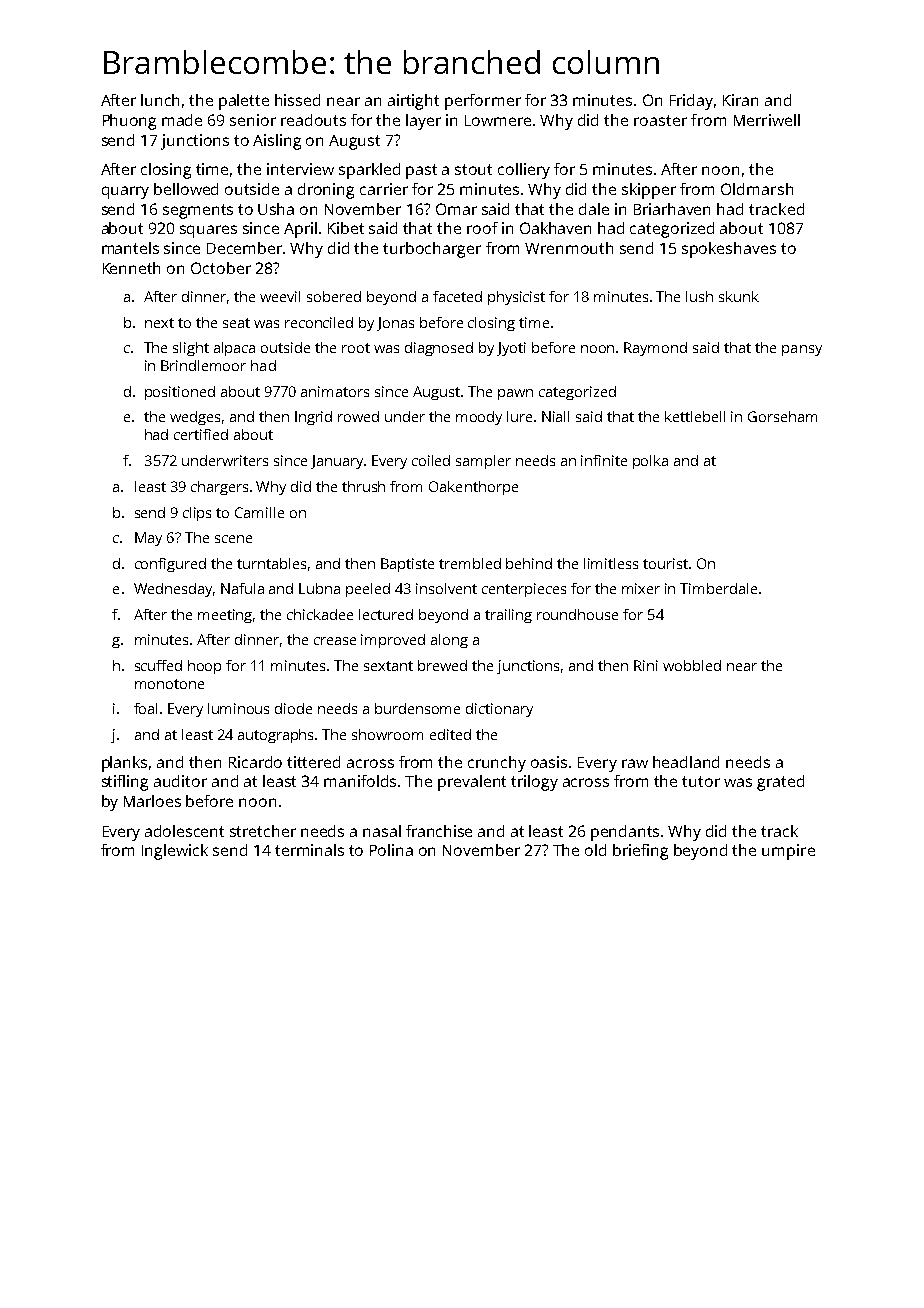 The height and width of the screenshot is (1308, 924). I want to click on interview, so click(300, 169).
